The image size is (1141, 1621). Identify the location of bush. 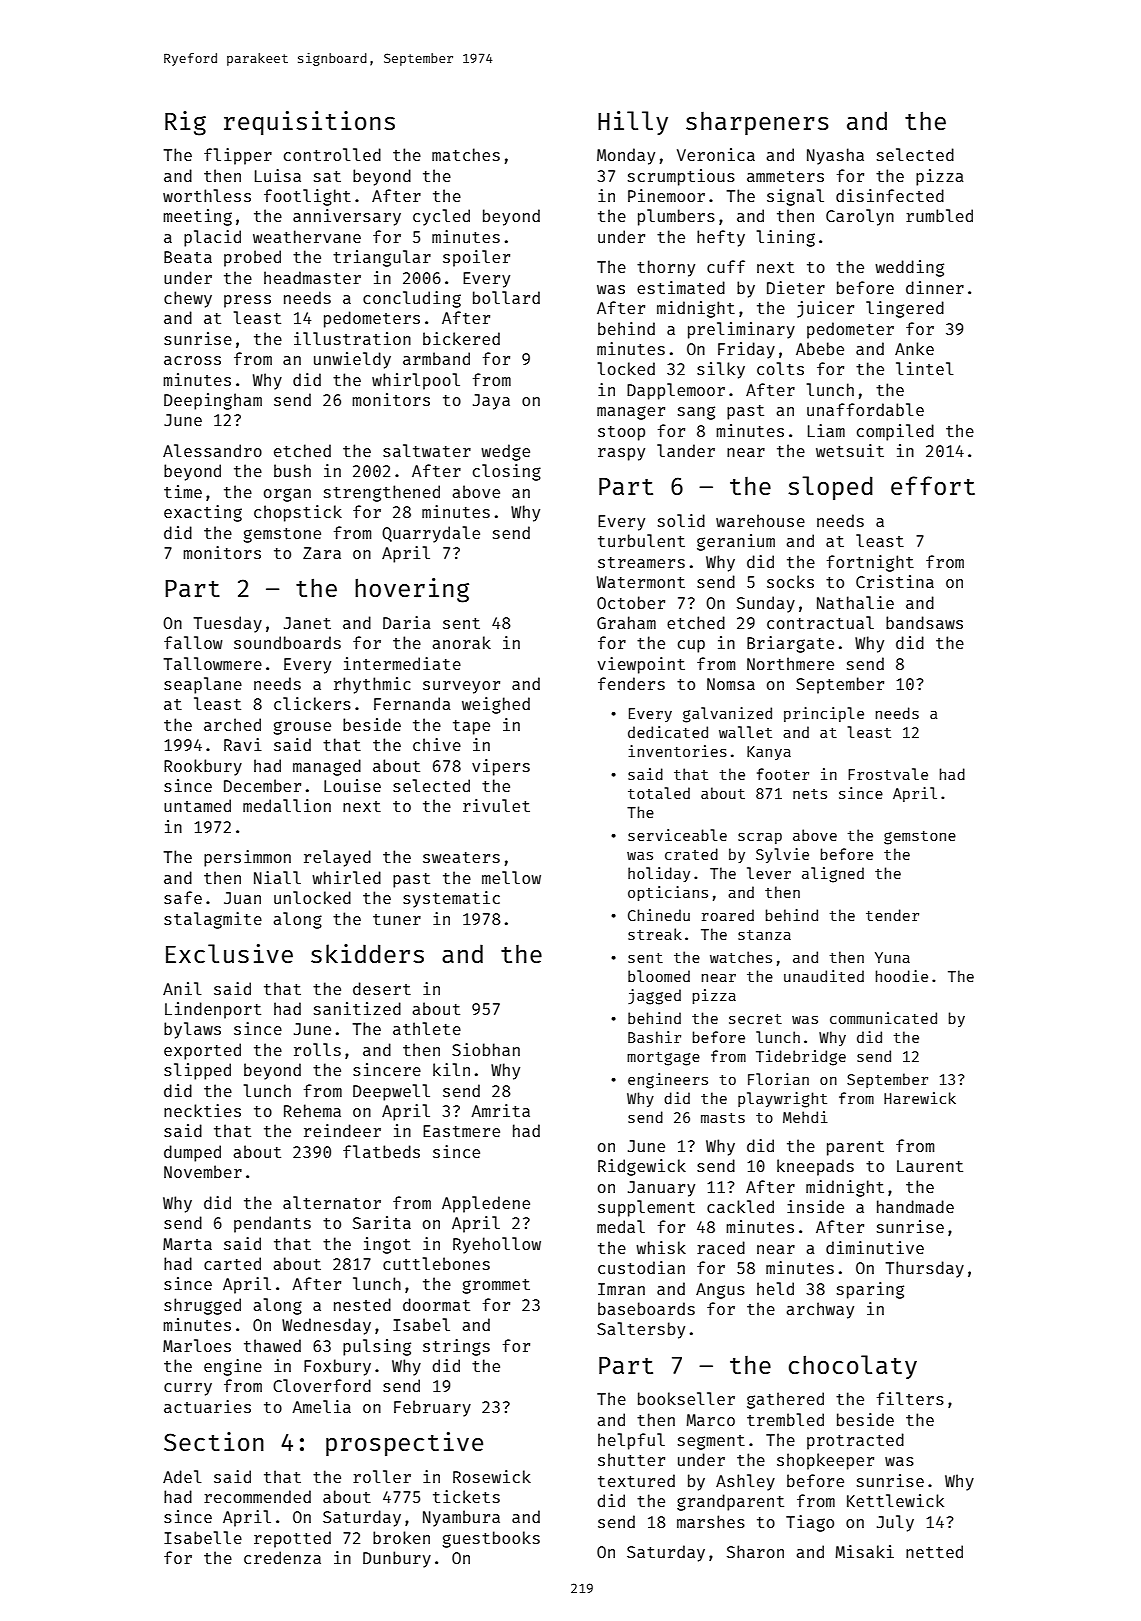
(292, 470).
